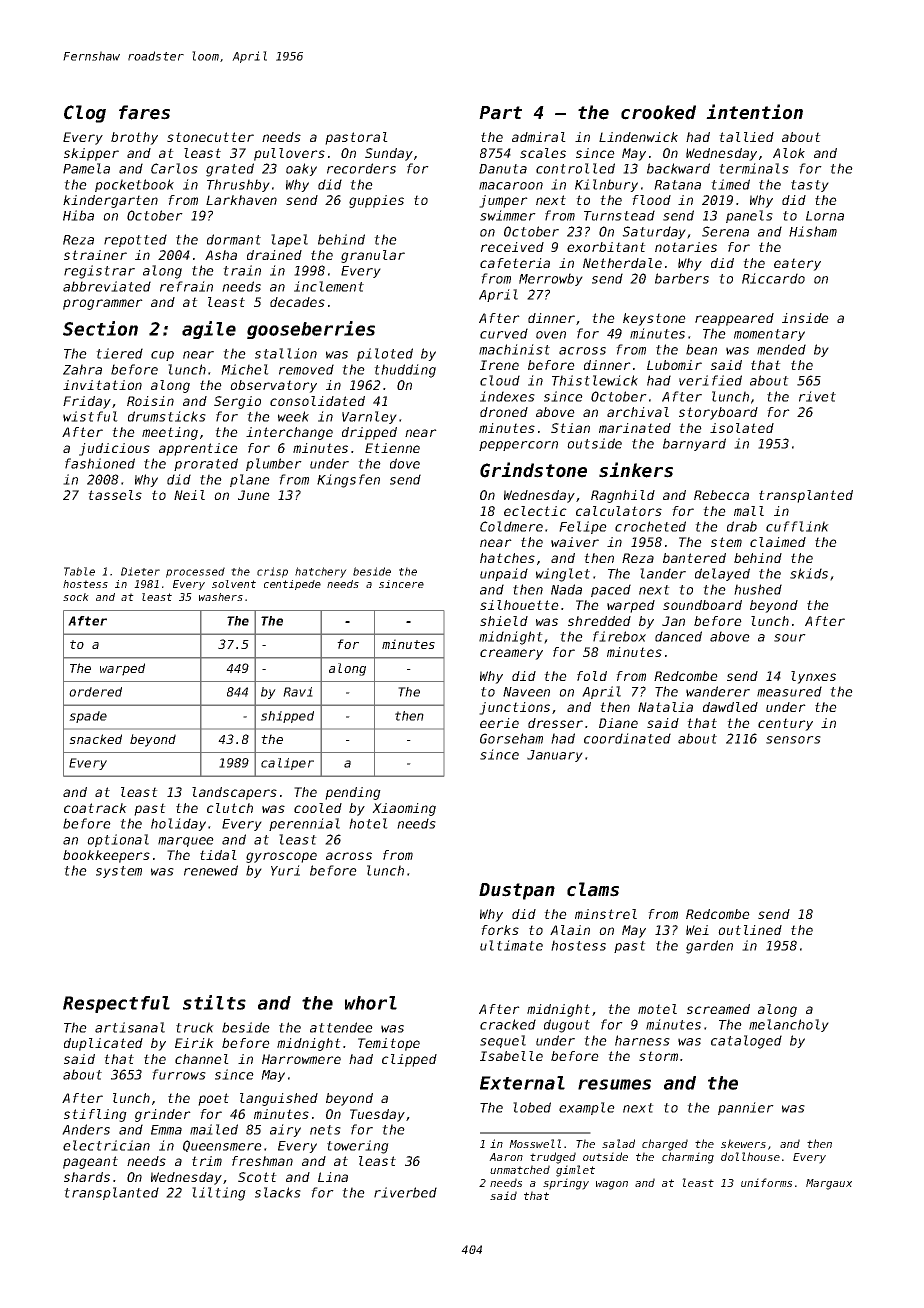 The width and height of the page is (924, 1308). I want to click on outlined, so click(750, 930).
